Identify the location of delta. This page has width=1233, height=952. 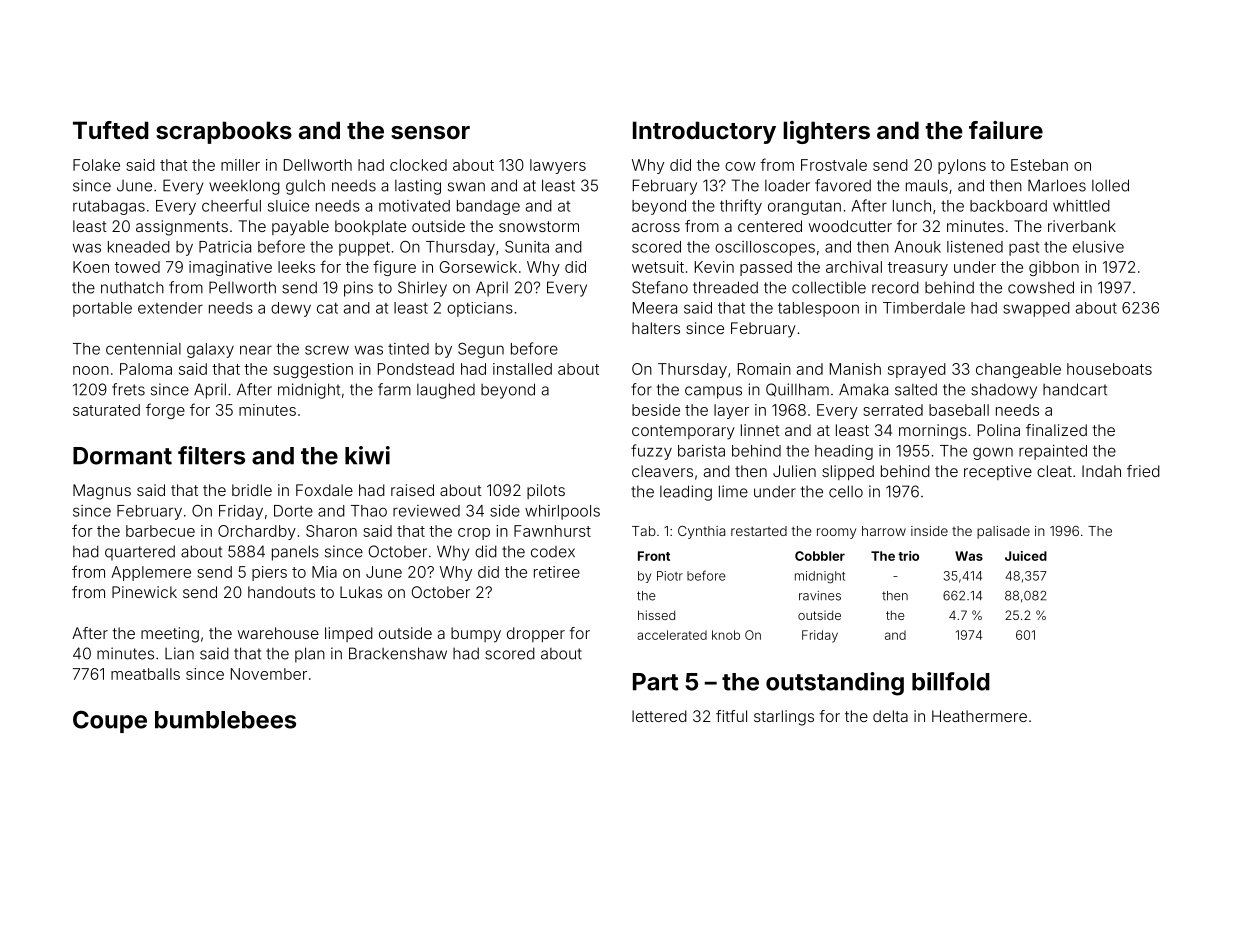
(890, 716).
